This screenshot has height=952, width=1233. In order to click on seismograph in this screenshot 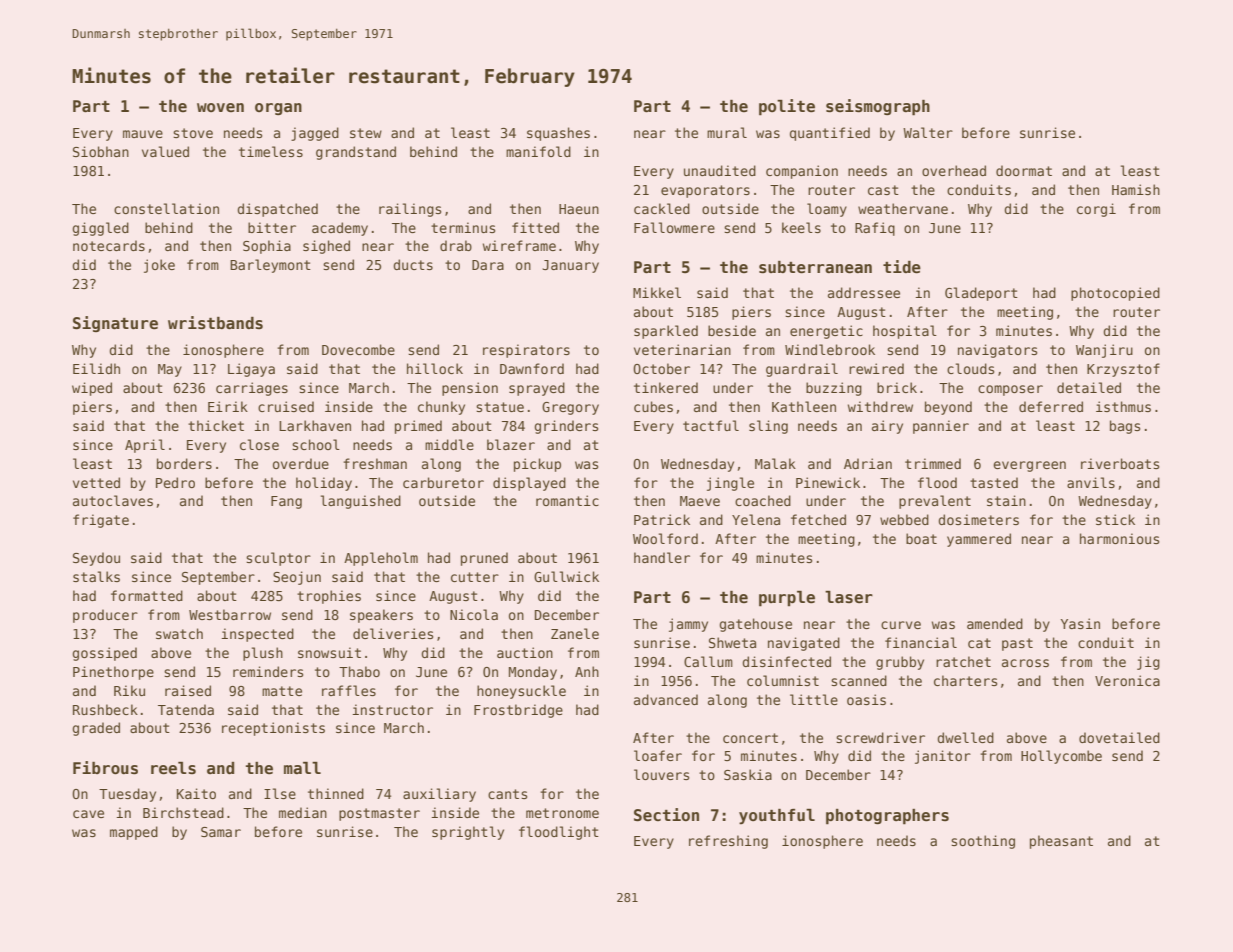, I will do `click(878, 107)`.
